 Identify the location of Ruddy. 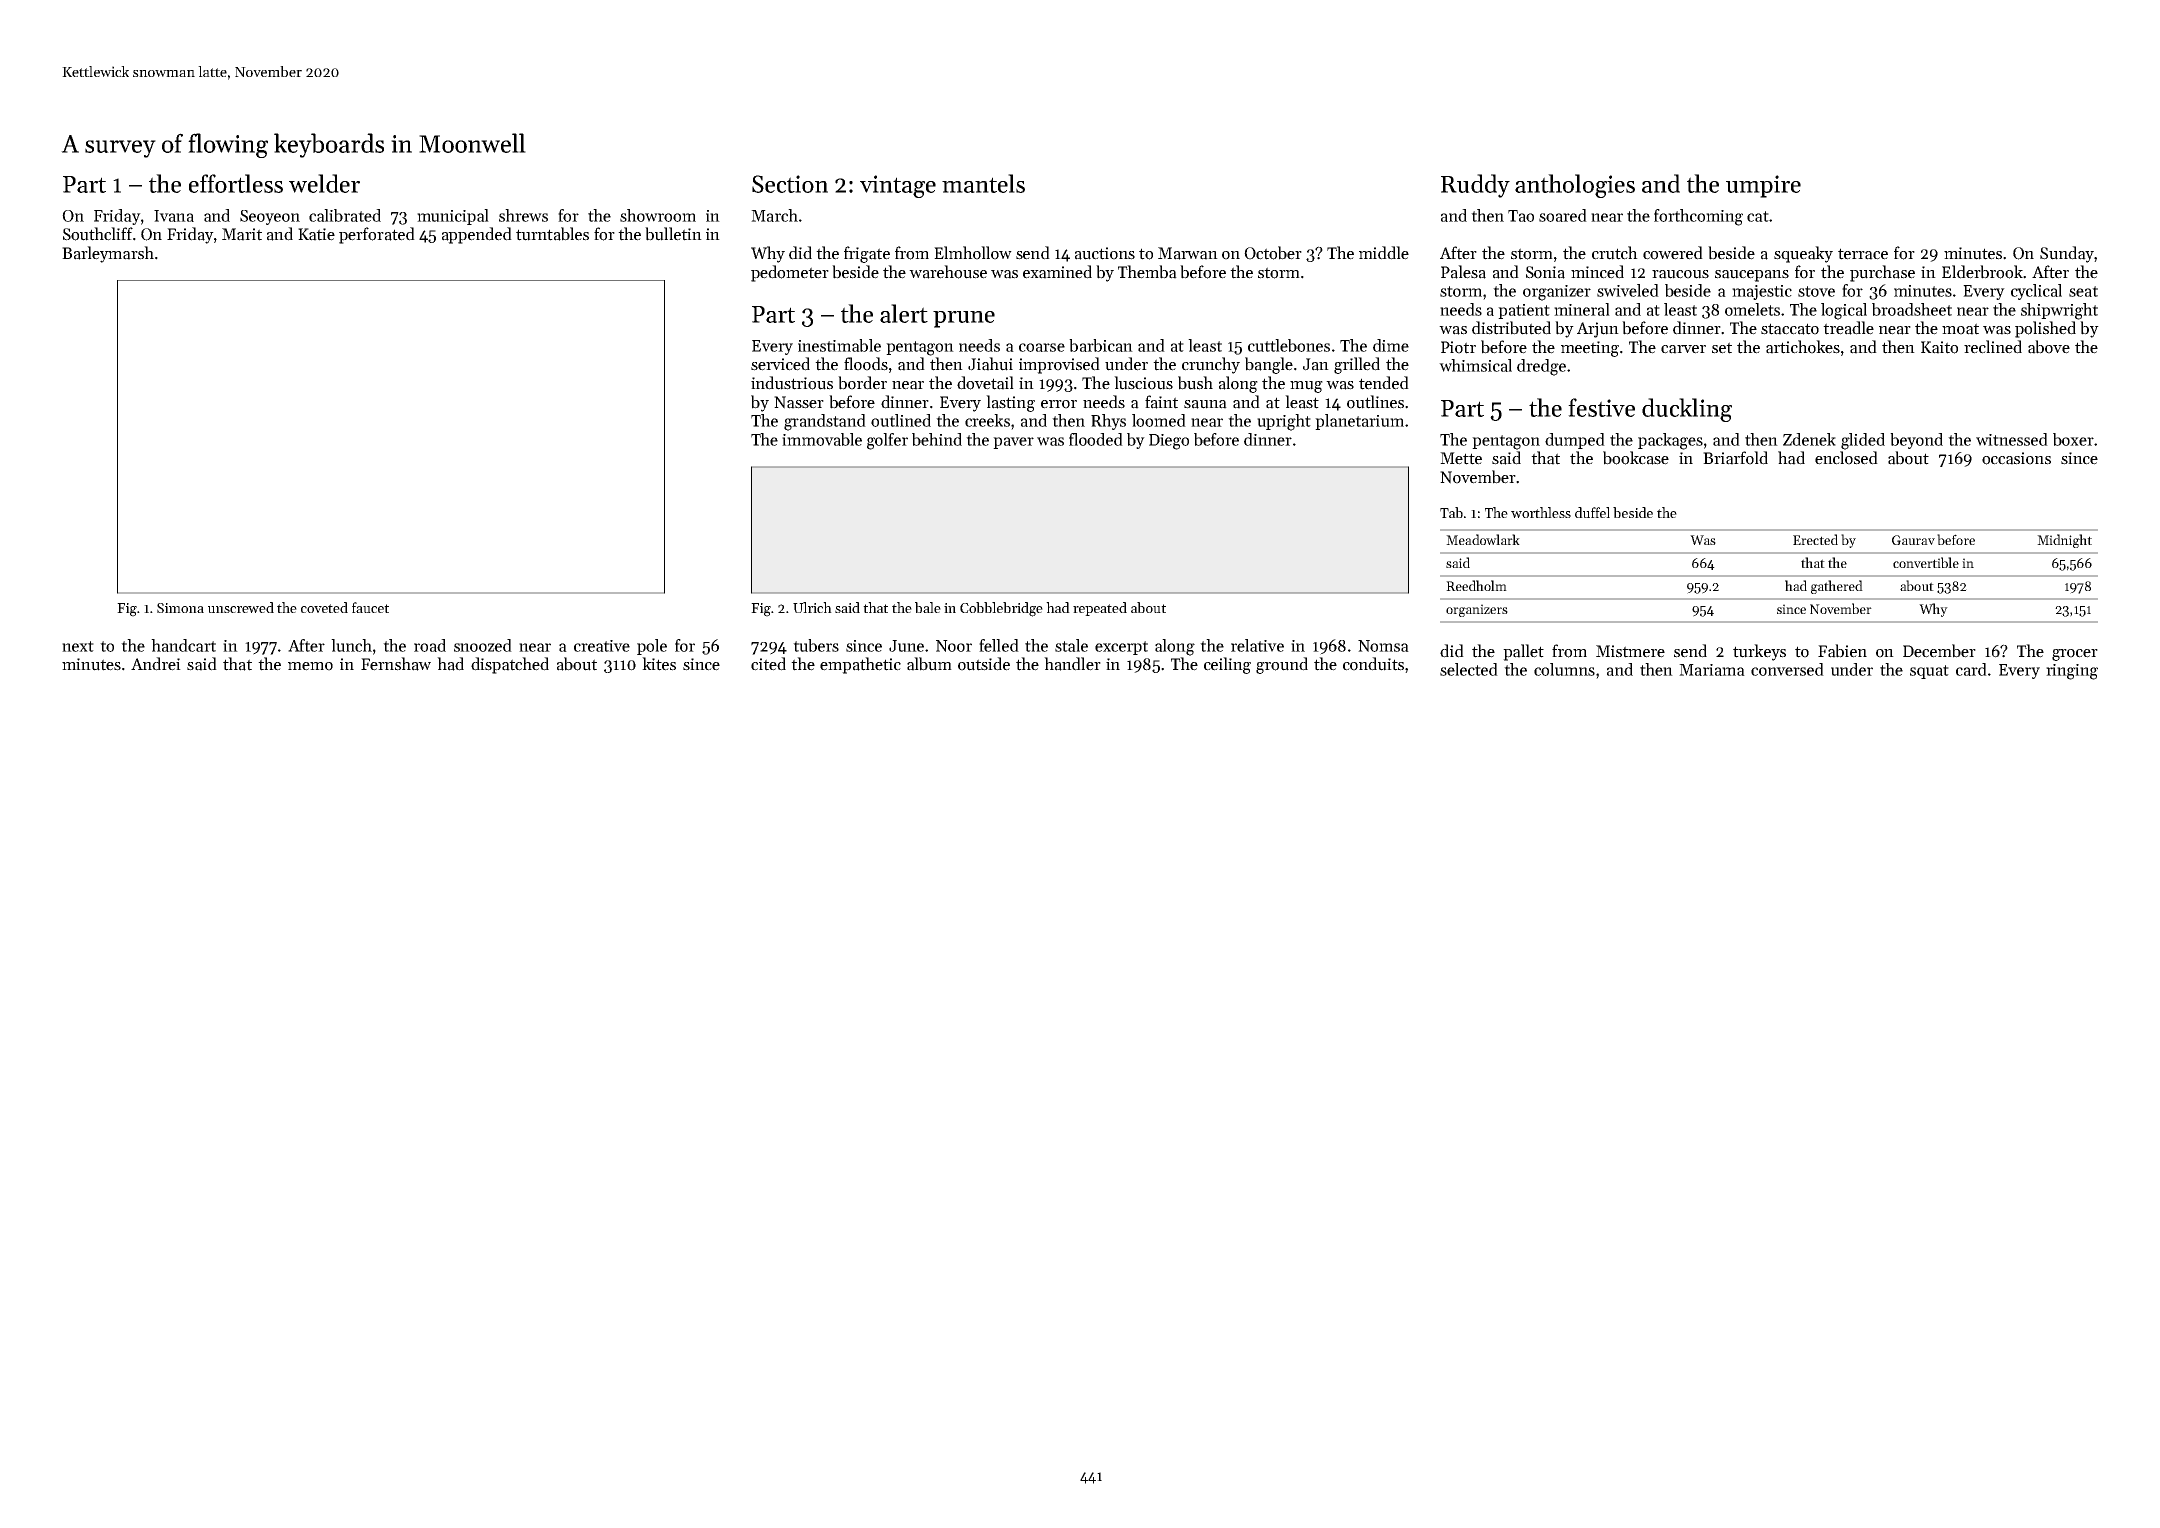
(1475, 186).
